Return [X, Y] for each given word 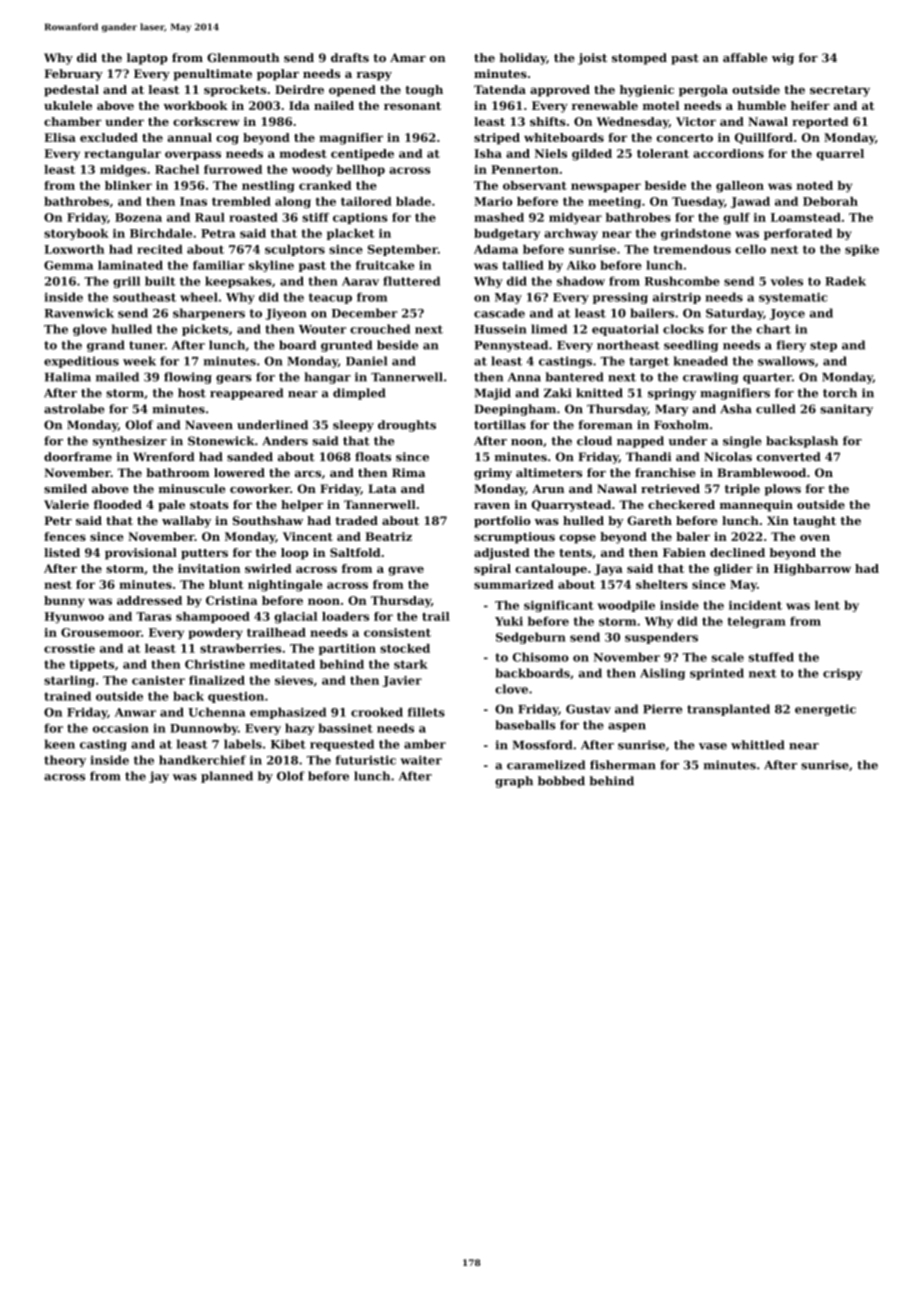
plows [783, 490]
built [160, 281]
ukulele [68, 105]
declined [737, 552]
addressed [149, 600]
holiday [523, 59]
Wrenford [164, 457]
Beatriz [388, 536]
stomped [639, 59]
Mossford [542, 745]
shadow [581, 281]
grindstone [696, 234]
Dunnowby [204, 729]
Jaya [608, 570]
